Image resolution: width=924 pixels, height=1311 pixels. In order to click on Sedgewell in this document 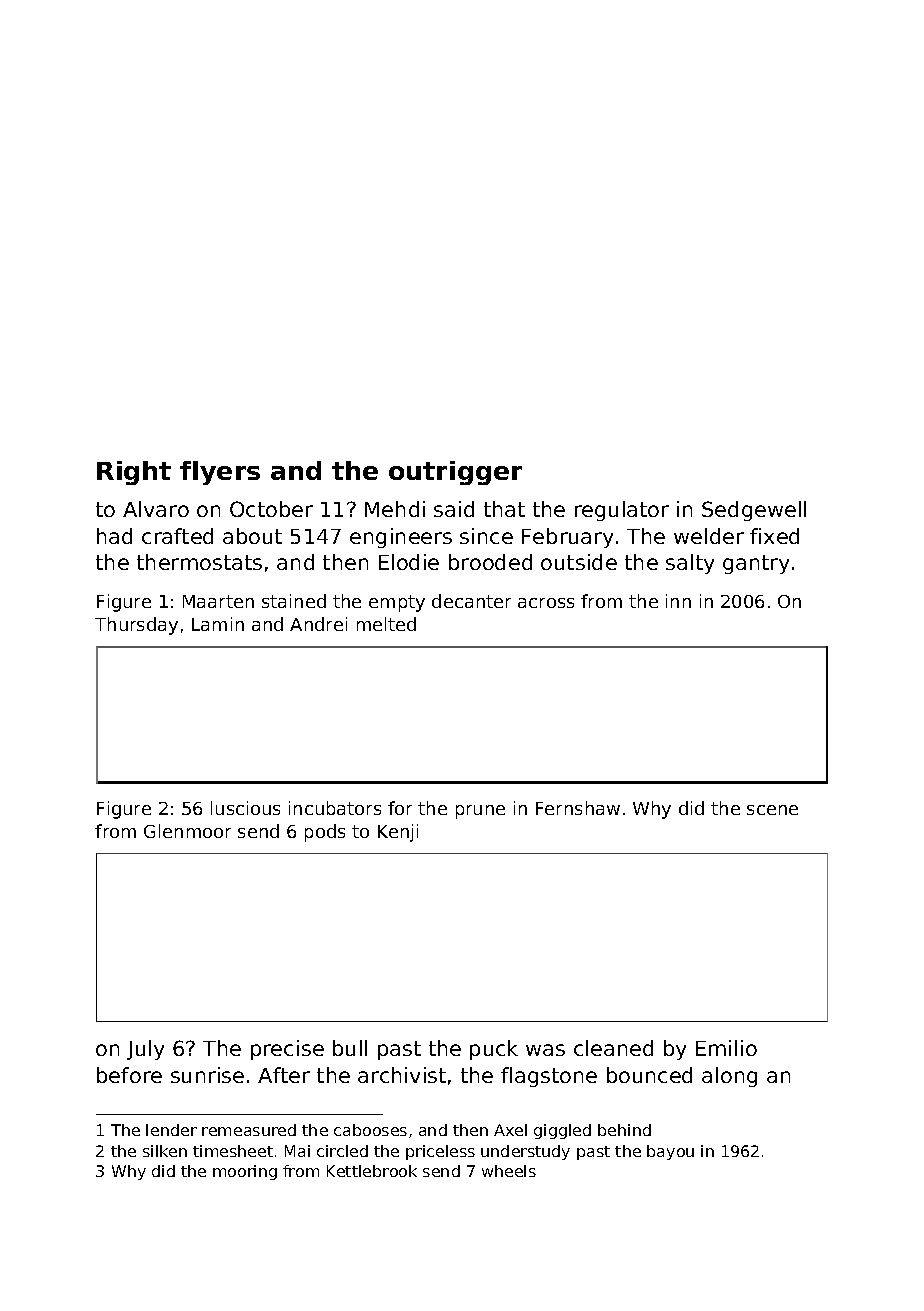, I will do `click(754, 511)`.
